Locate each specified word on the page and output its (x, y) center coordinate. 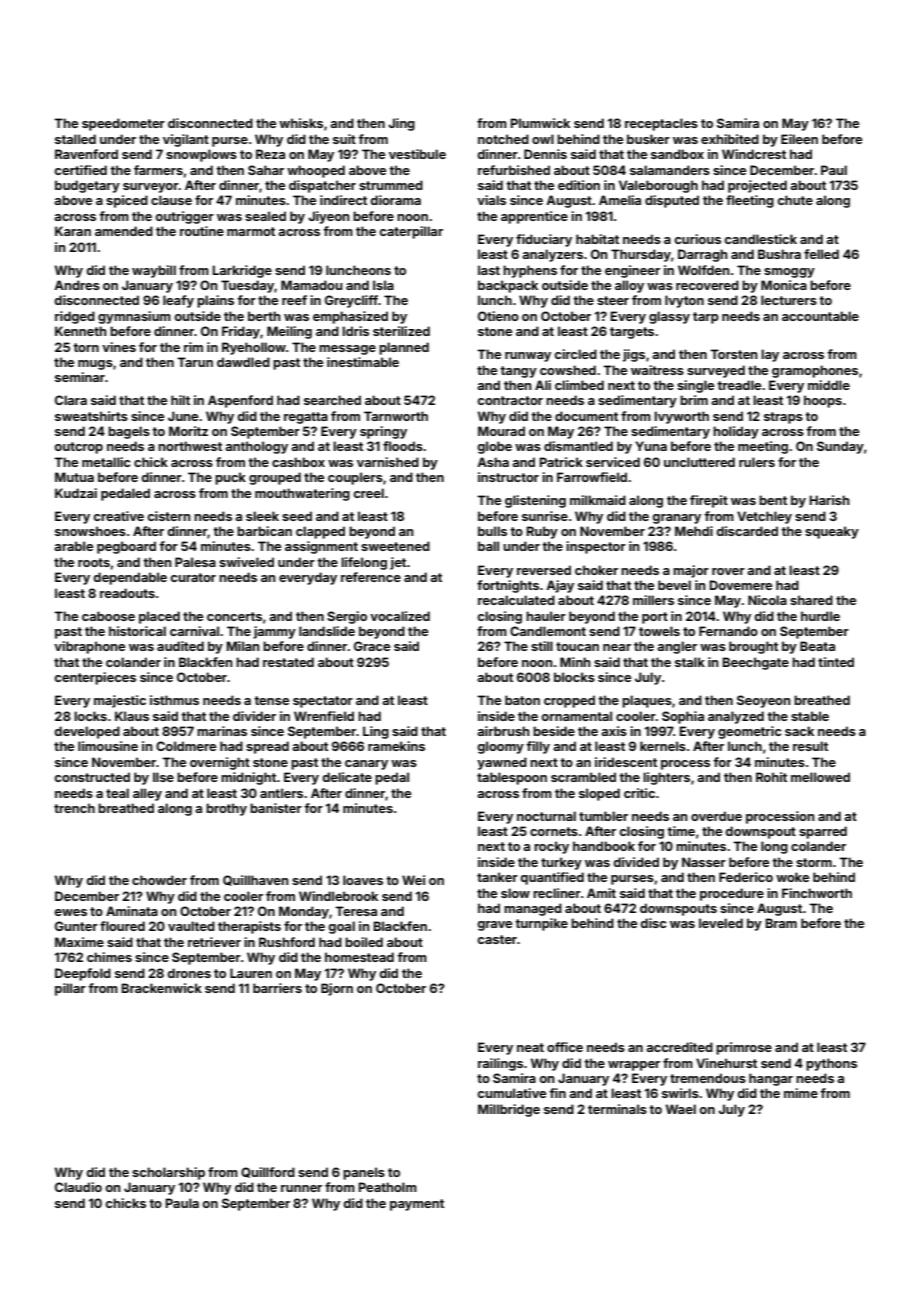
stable (810, 716)
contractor (510, 400)
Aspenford (240, 401)
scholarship (168, 1173)
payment (417, 1205)
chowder (159, 880)
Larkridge (242, 271)
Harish (829, 500)
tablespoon (512, 778)
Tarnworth (396, 416)
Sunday (840, 447)
